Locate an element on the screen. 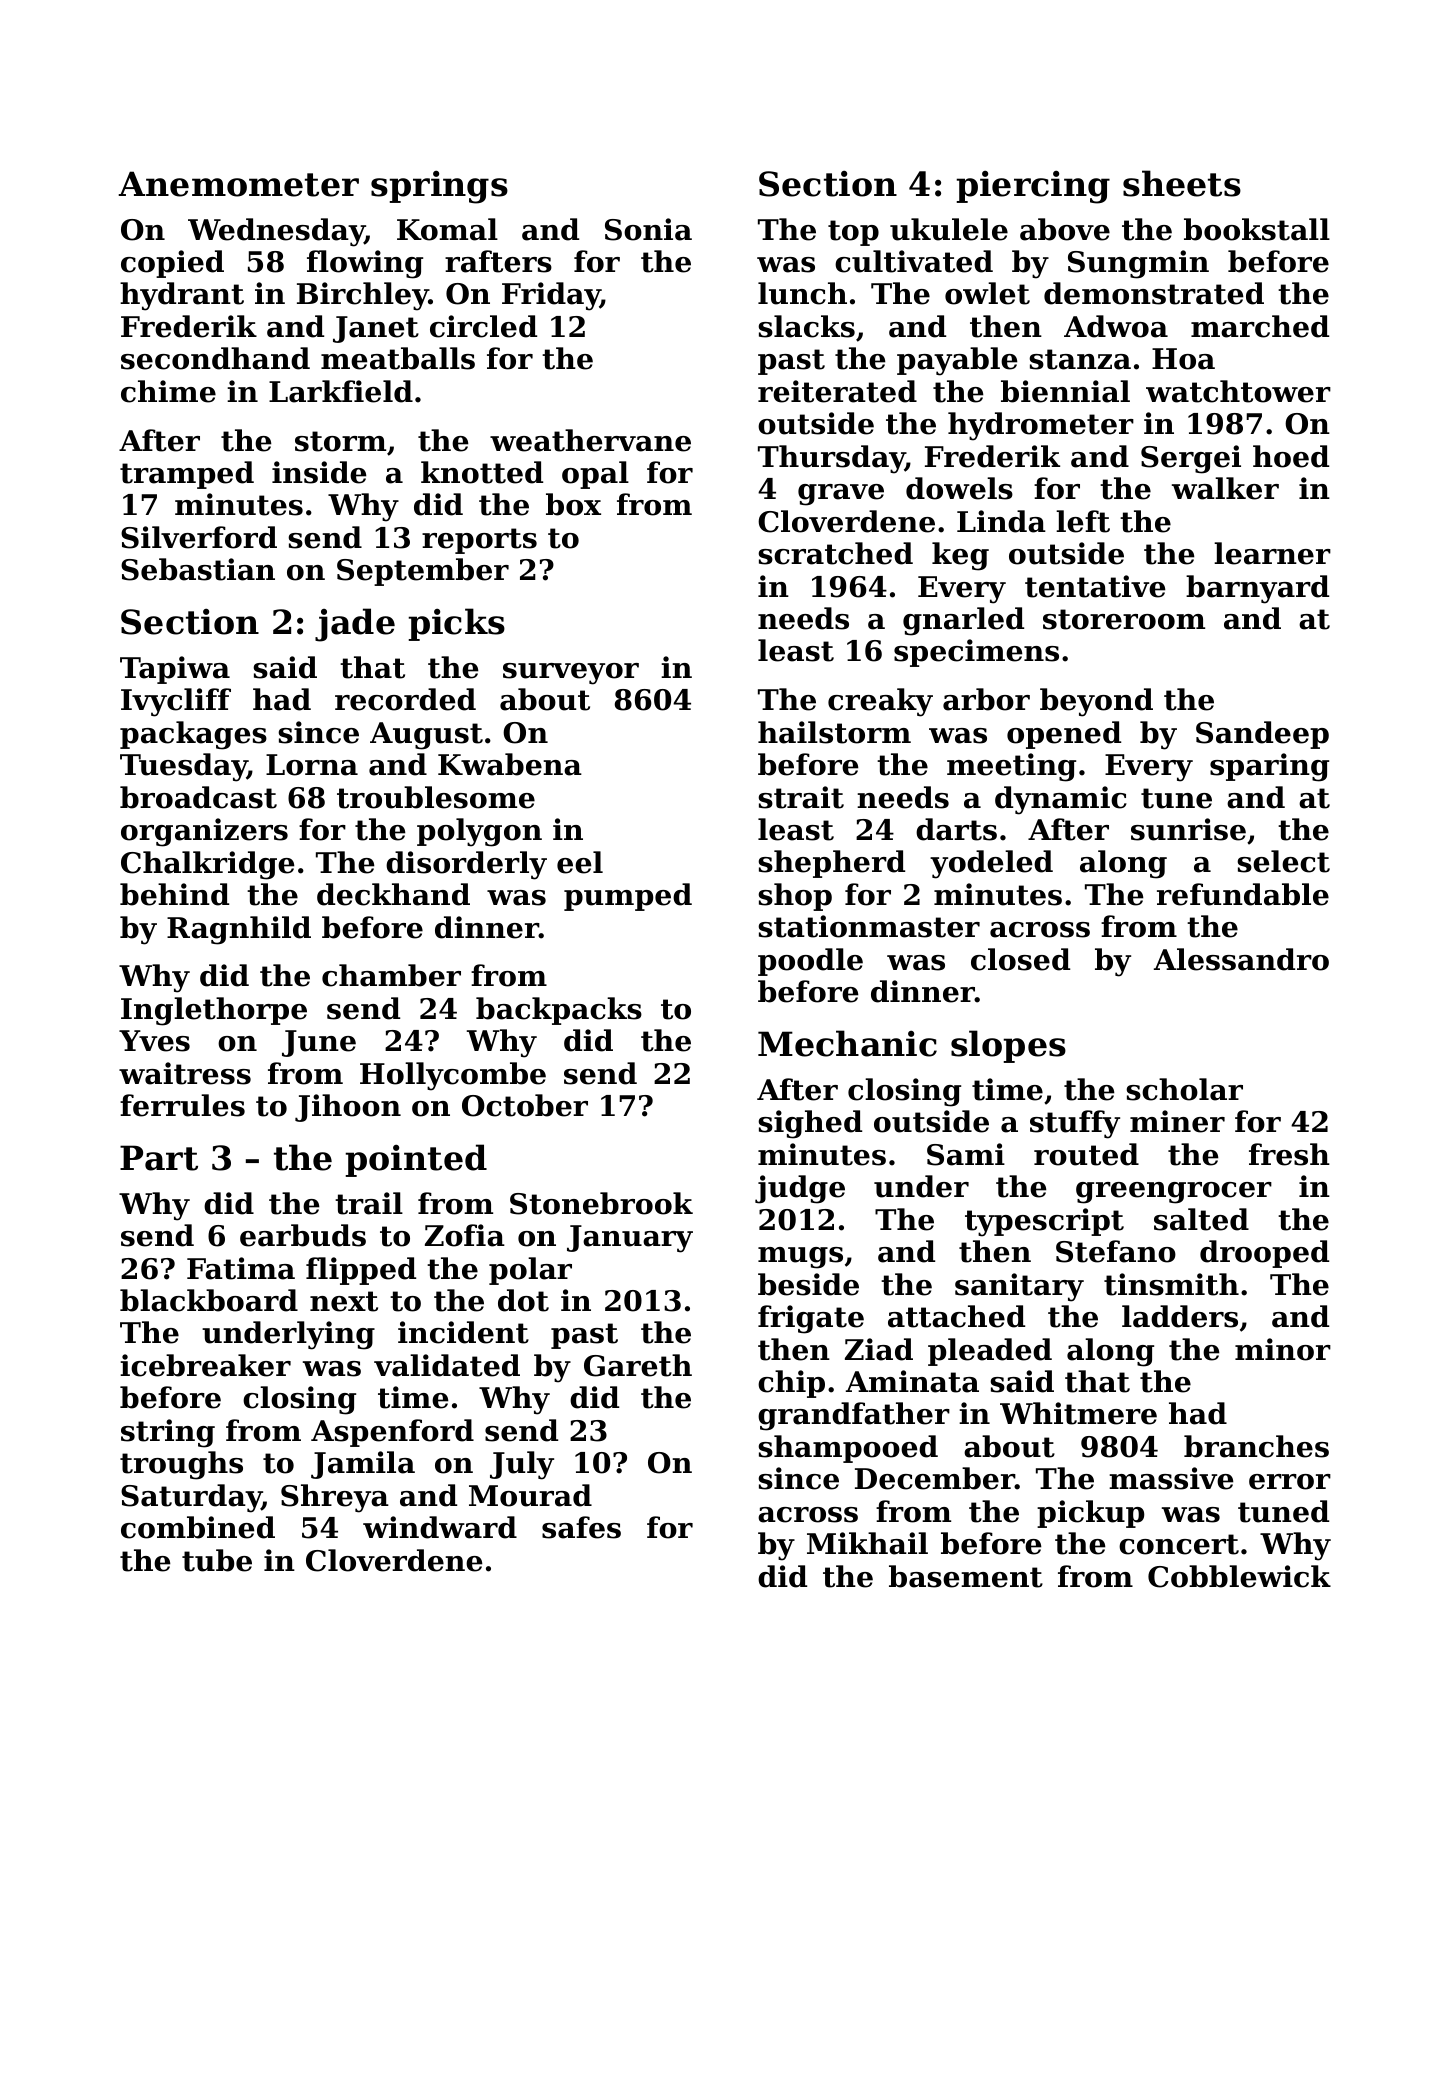  knotted is located at coordinates (482, 472).
